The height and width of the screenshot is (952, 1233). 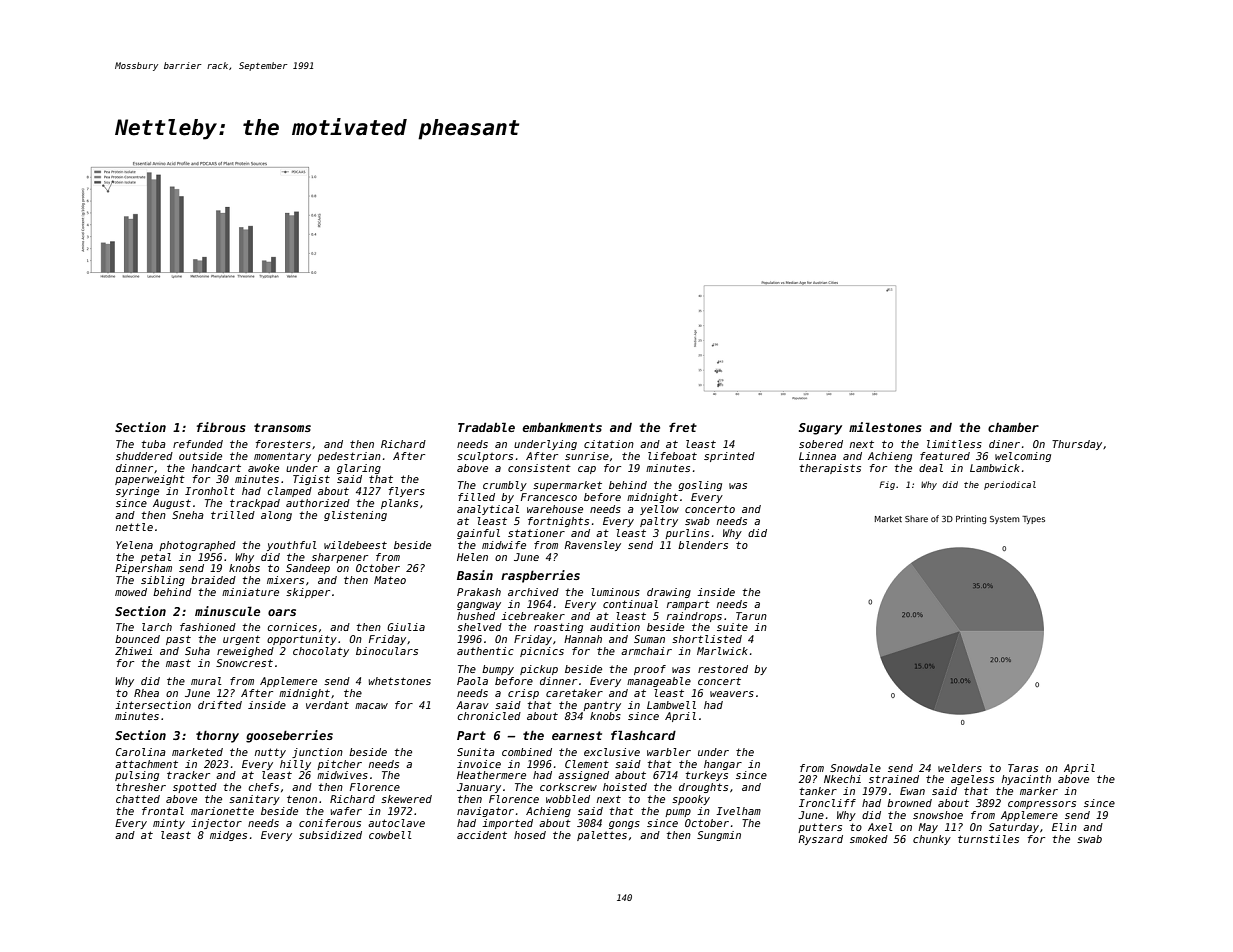 What do you see at coordinates (694, 617) in the screenshot?
I see `raindrops` at bounding box center [694, 617].
